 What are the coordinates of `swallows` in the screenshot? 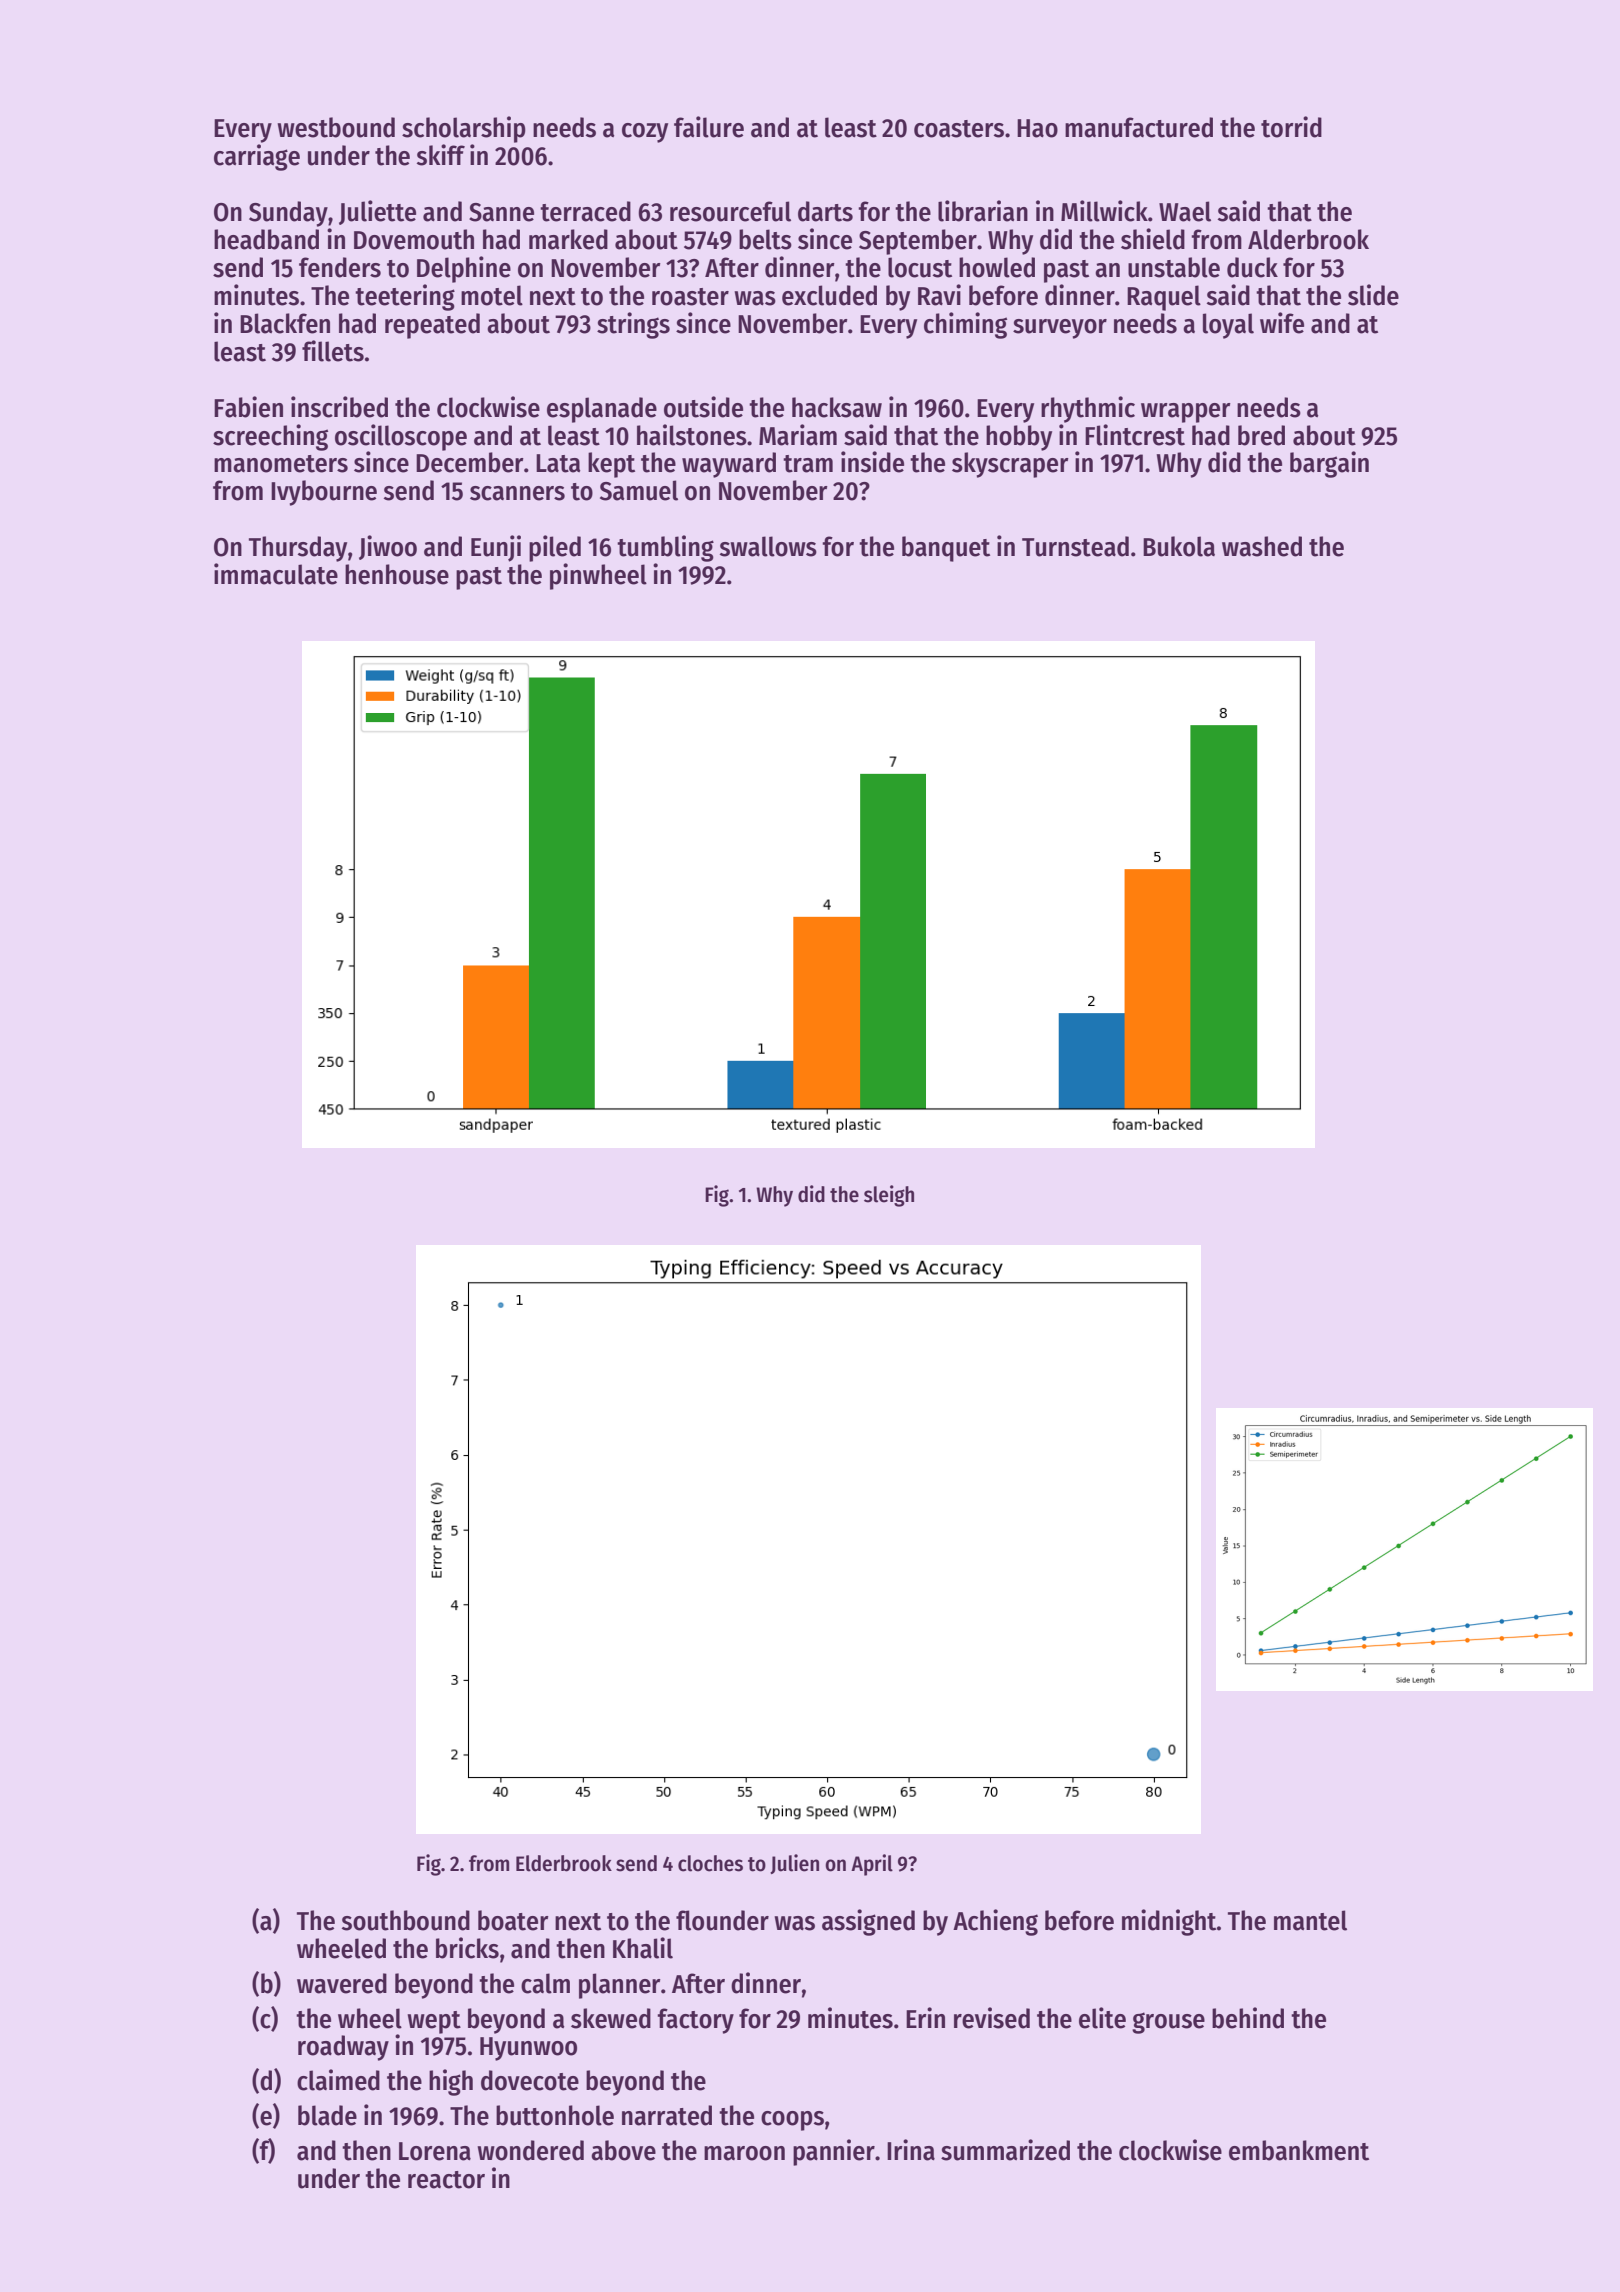 It's located at (768, 546).
